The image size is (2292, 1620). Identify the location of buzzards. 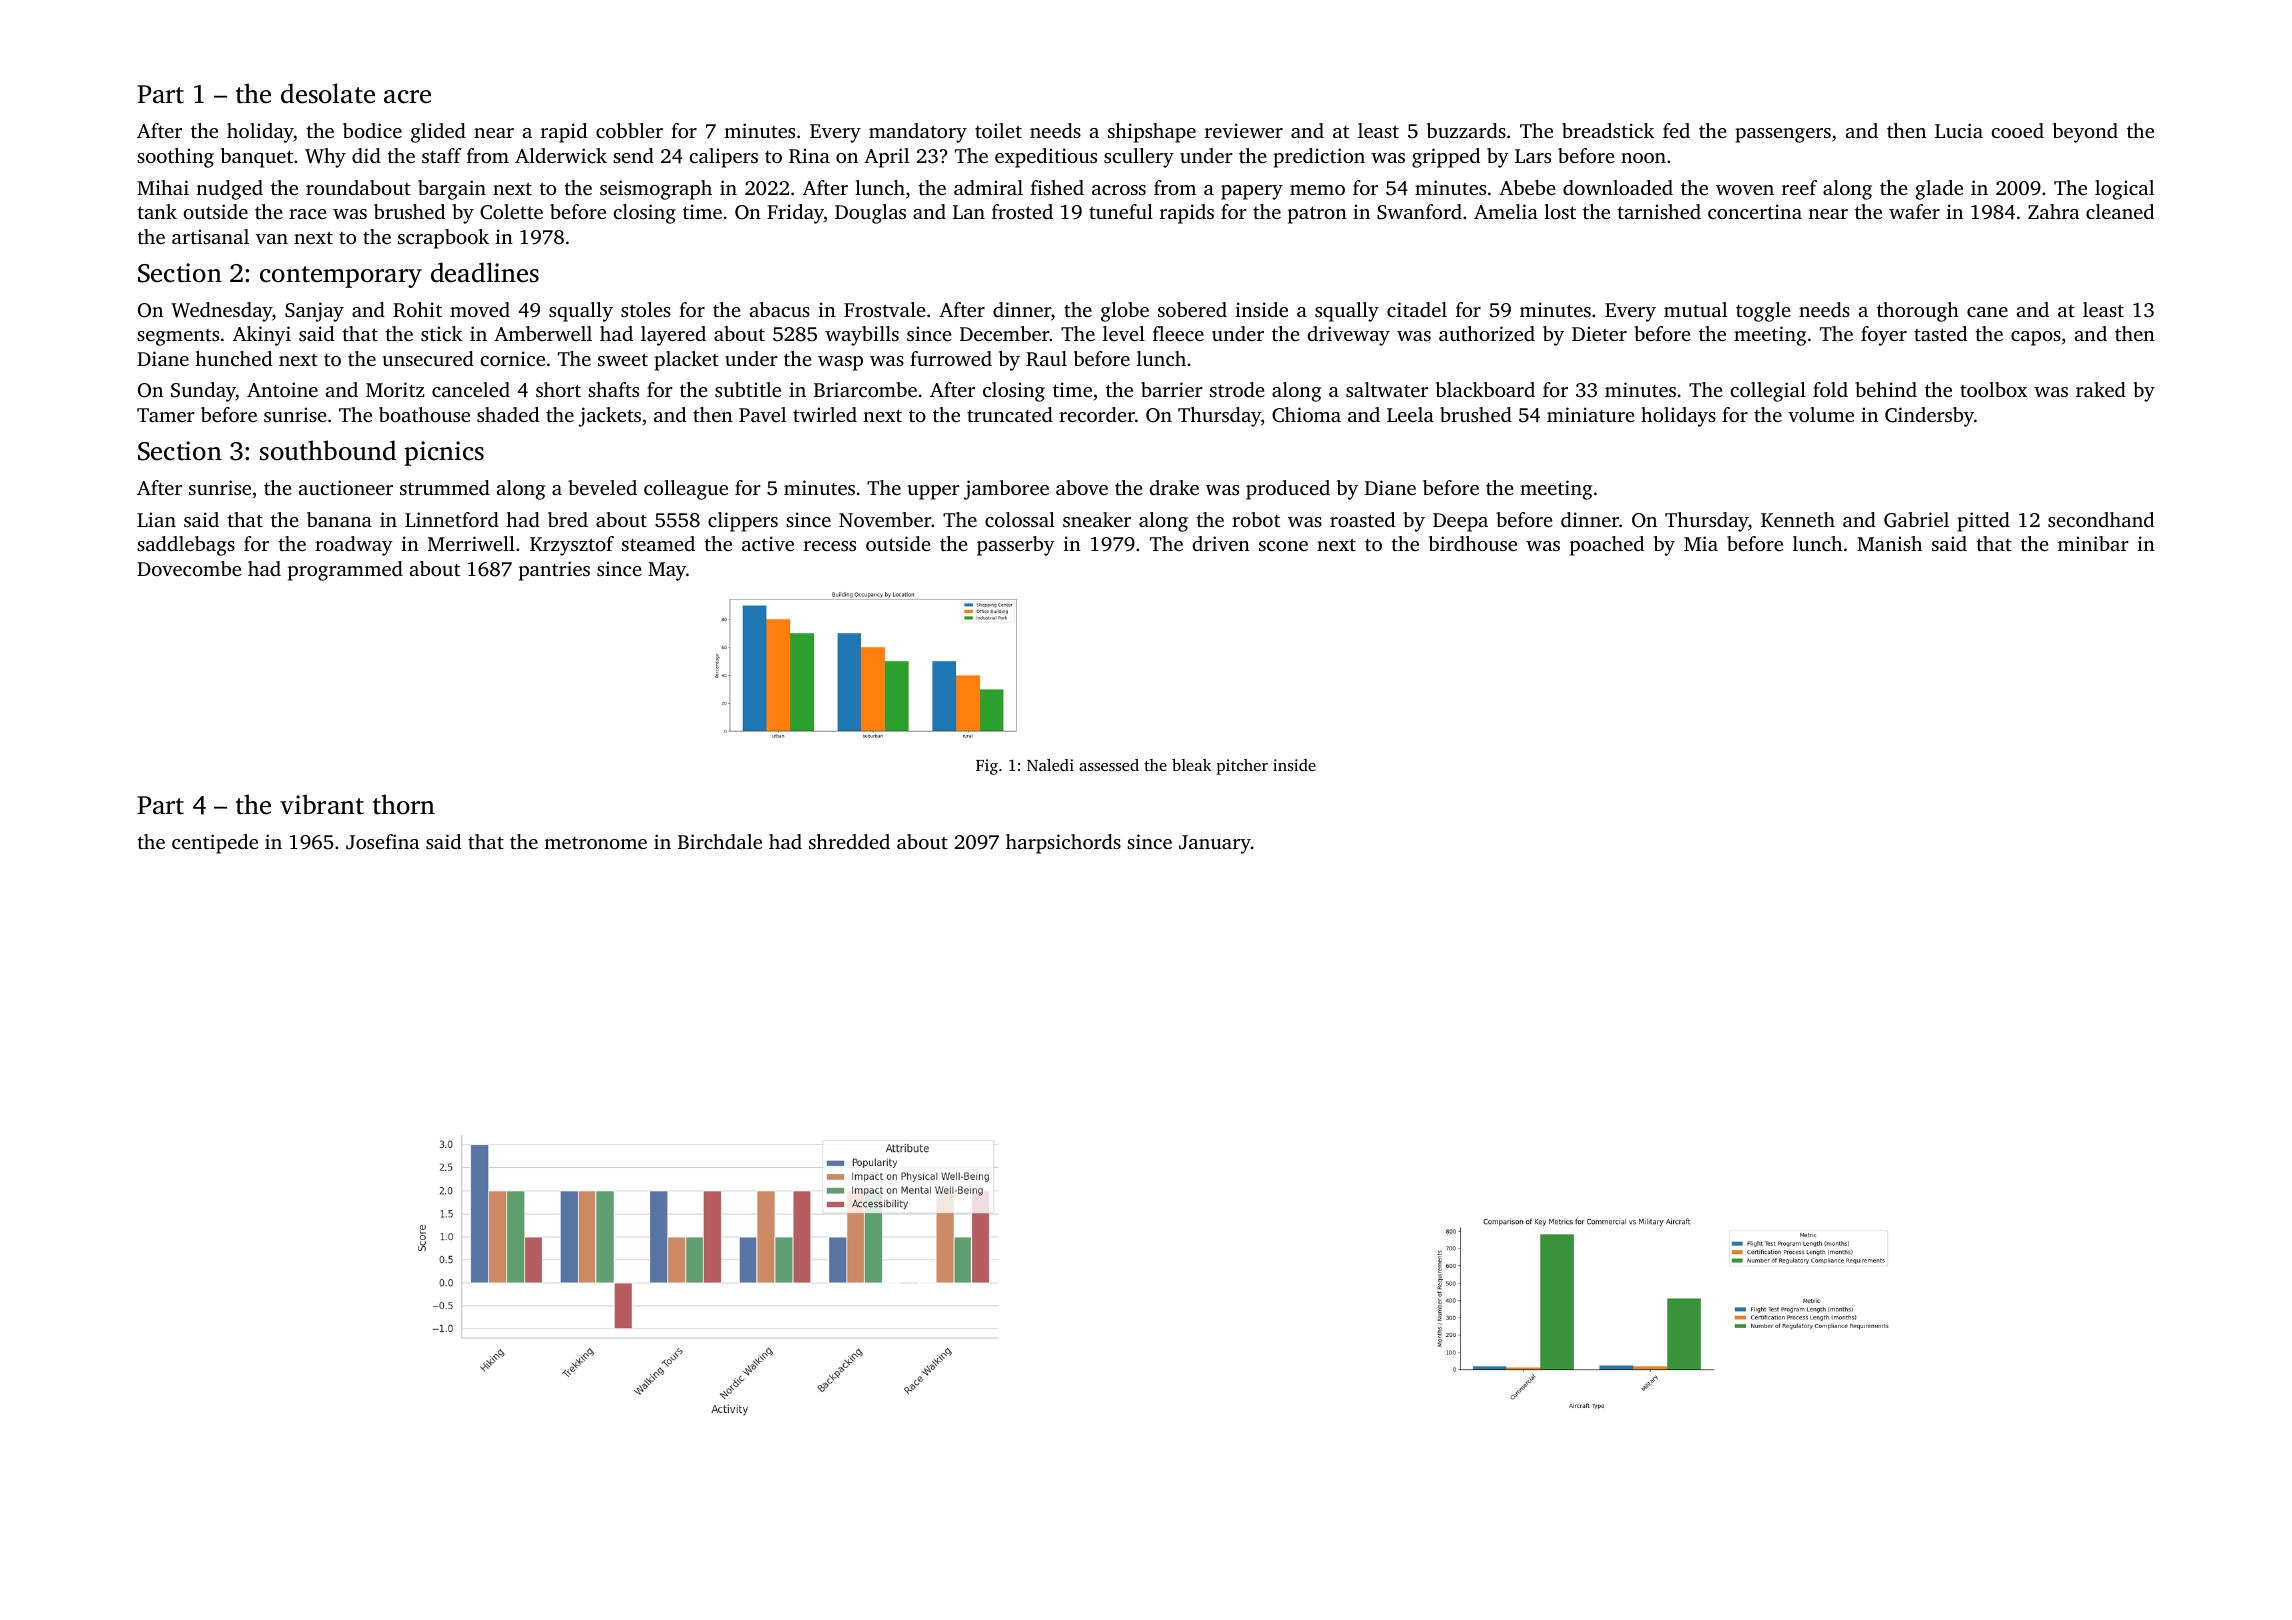
(1466, 130).
